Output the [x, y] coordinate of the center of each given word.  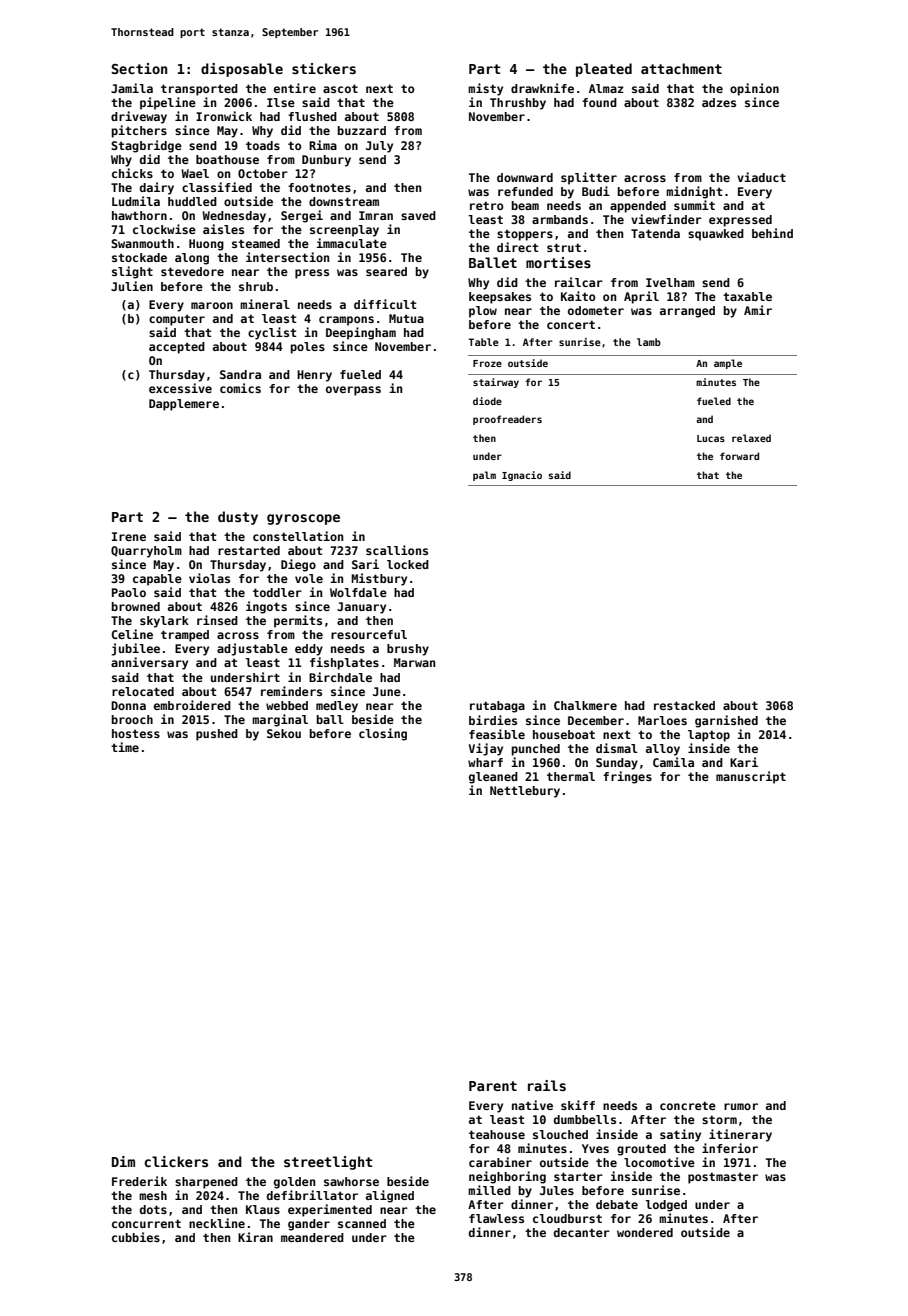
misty [485, 89]
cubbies [136, 1237]
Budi [596, 191]
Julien [132, 286]
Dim [123, 1161]
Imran [376, 215]
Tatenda [655, 233]
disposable [242, 70]
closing [383, 734]
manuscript [751, 777]
